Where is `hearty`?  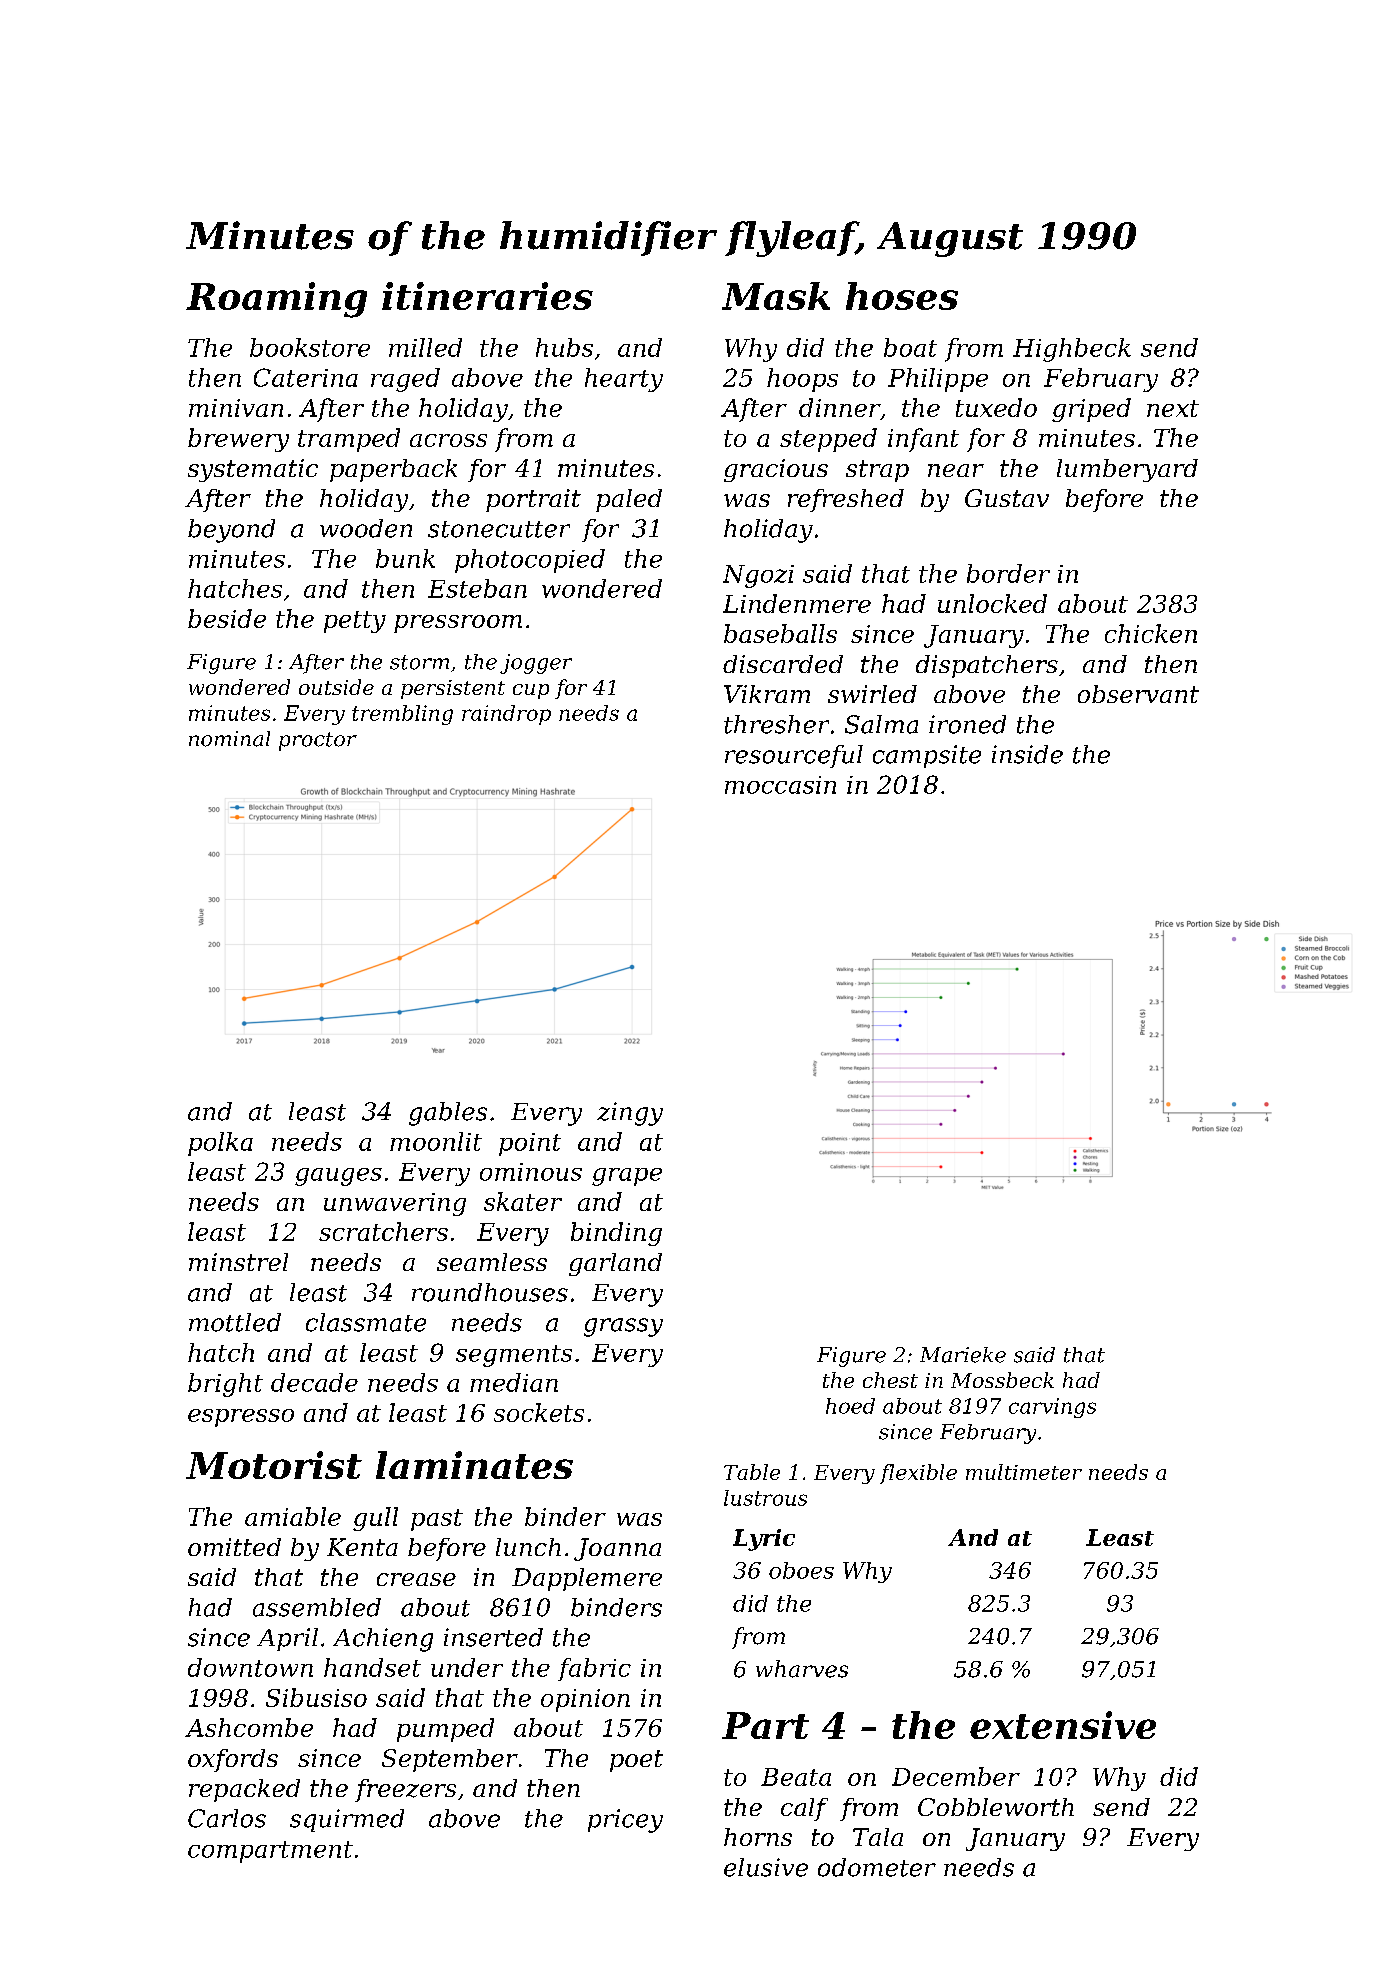 hearty is located at coordinates (624, 380).
